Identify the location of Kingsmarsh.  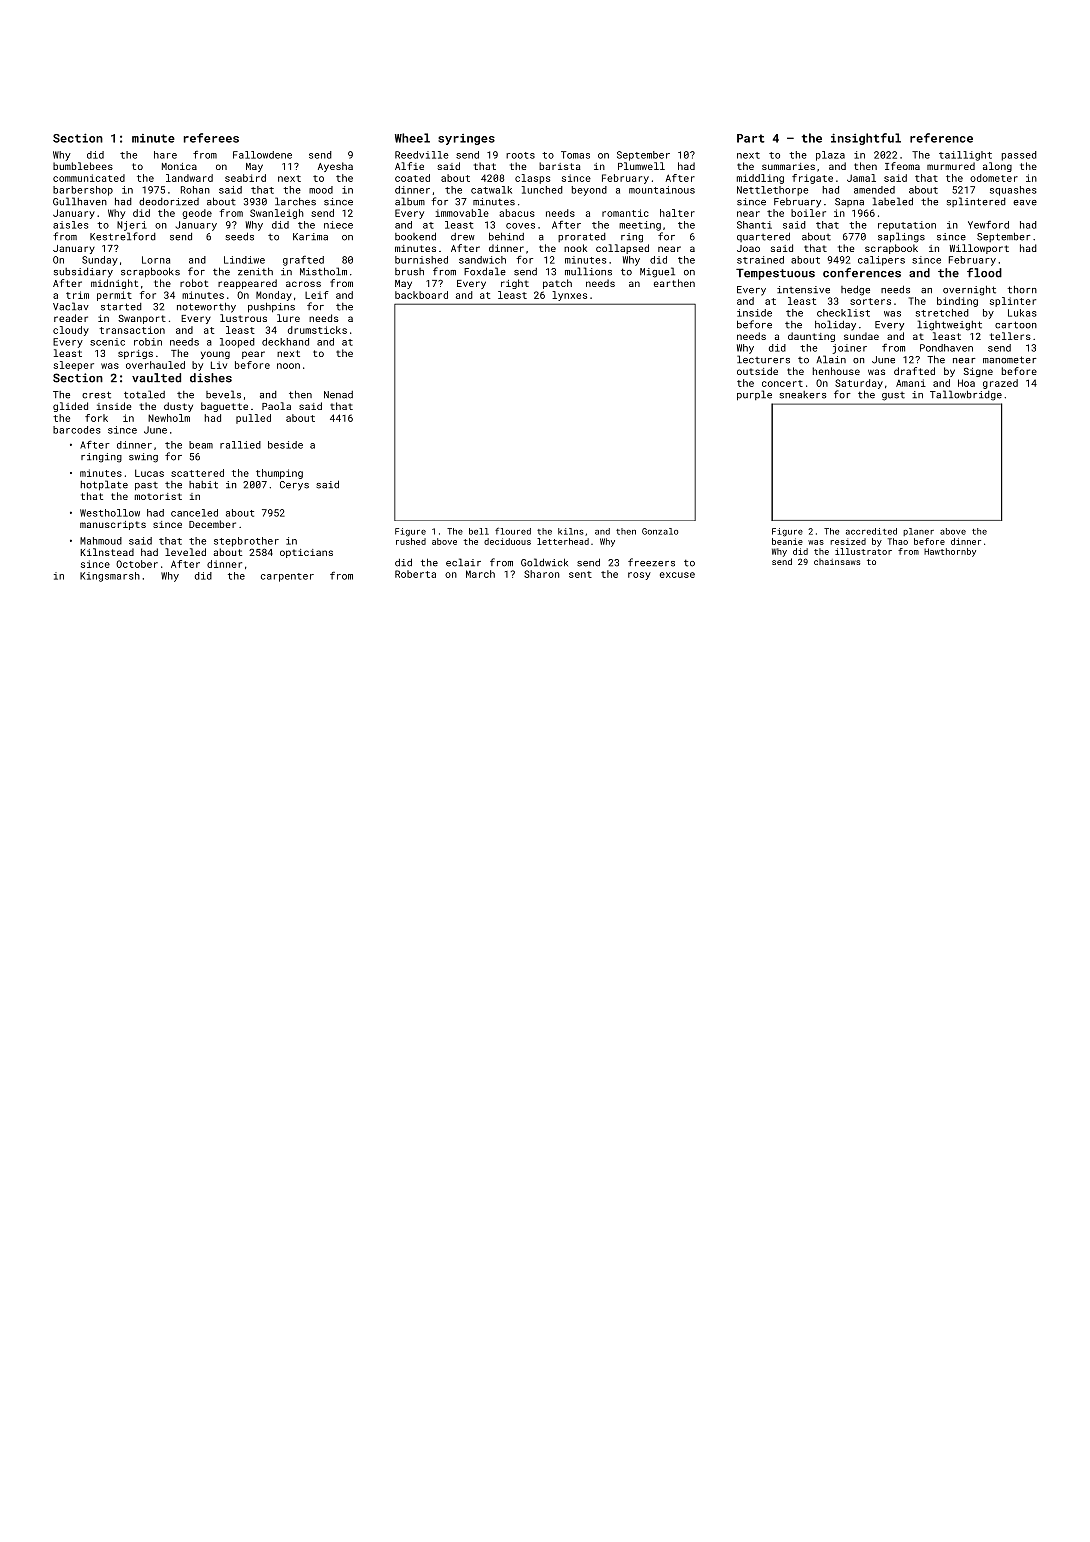
(110, 577).
